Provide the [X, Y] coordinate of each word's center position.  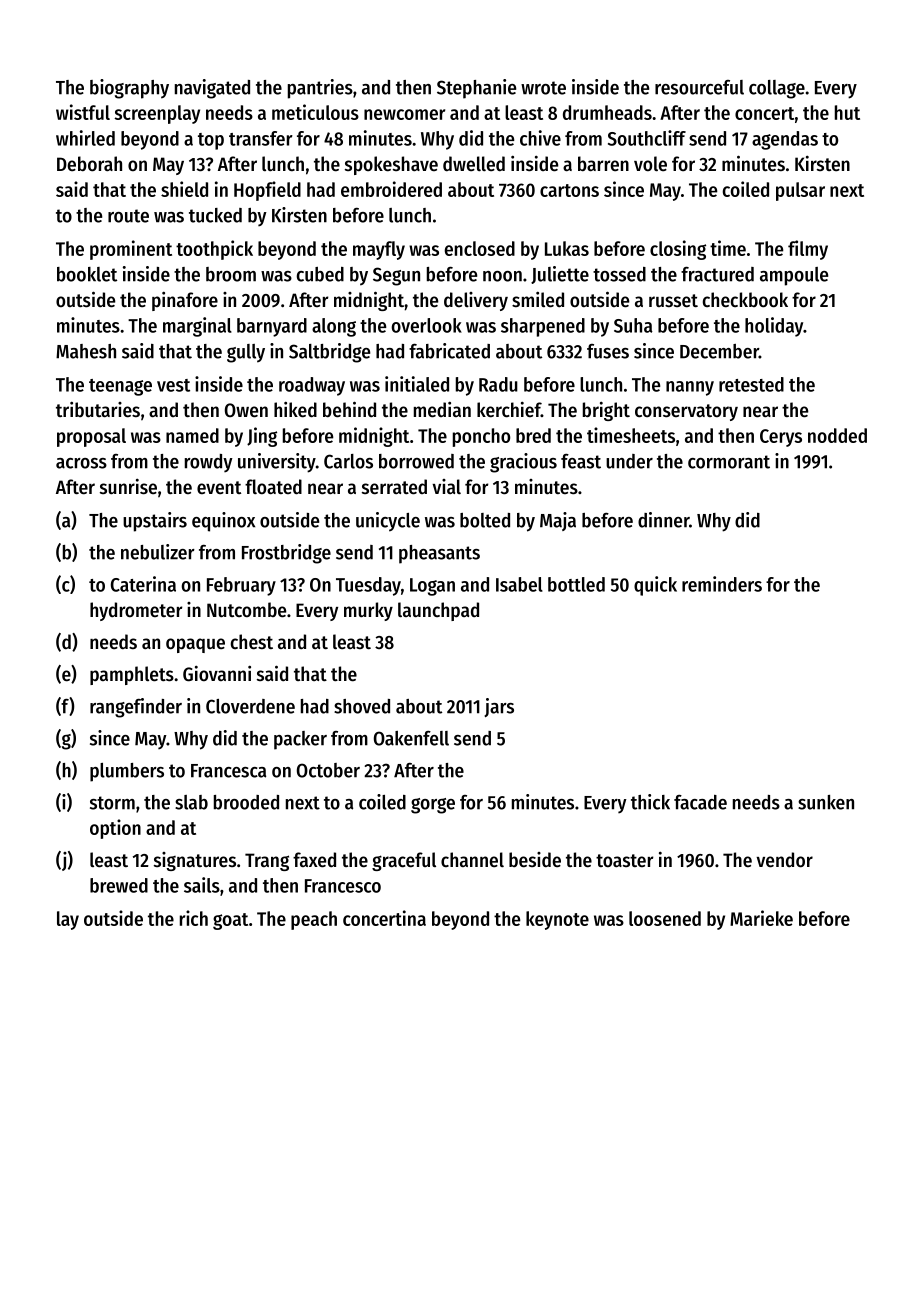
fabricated [449, 351]
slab [191, 802]
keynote [557, 920]
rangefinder [136, 708]
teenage [120, 387]
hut [847, 112]
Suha [633, 325]
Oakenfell [411, 738]
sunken [826, 802]
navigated [212, 89]
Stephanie [476, 89]
